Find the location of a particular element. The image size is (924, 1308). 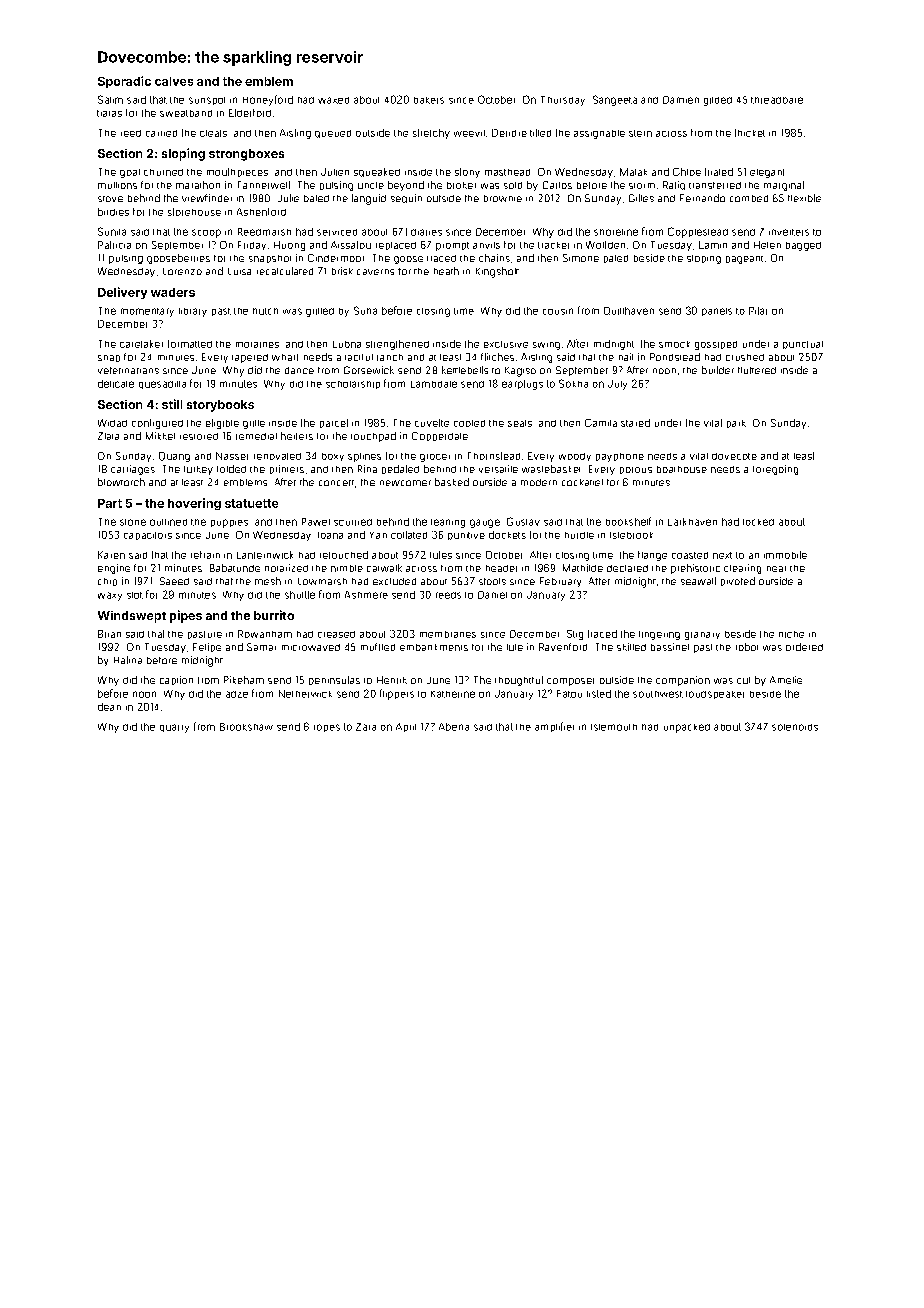

Thornstead is located at coordinates (494, 456).
